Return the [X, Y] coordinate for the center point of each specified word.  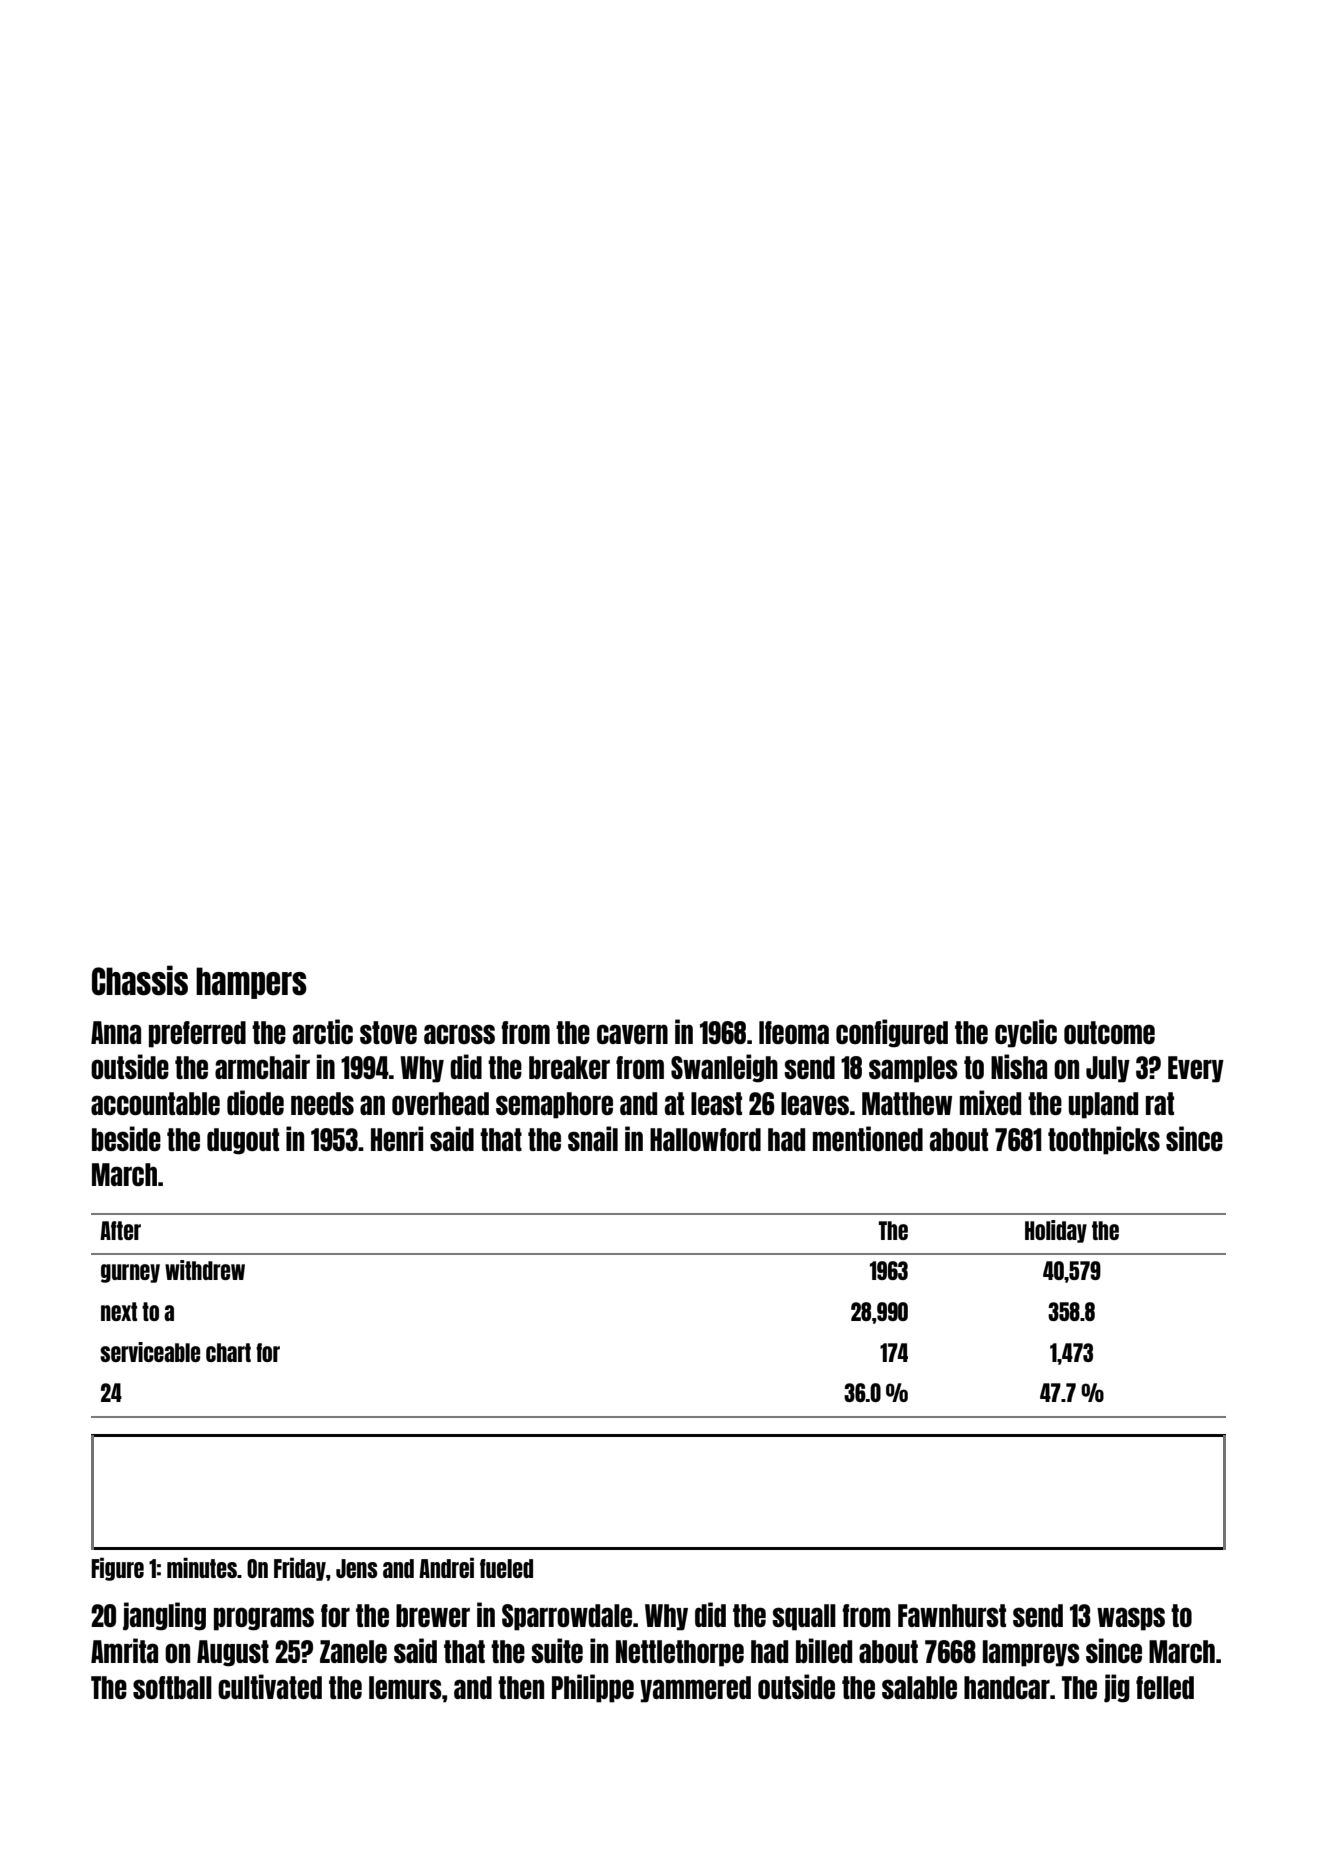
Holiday [1056, 1231]
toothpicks [1104, 1140]
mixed [990, 1102]
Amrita [124, 1650]
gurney [130, 1273]
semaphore [554, 1105]
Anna [116, 1032]
